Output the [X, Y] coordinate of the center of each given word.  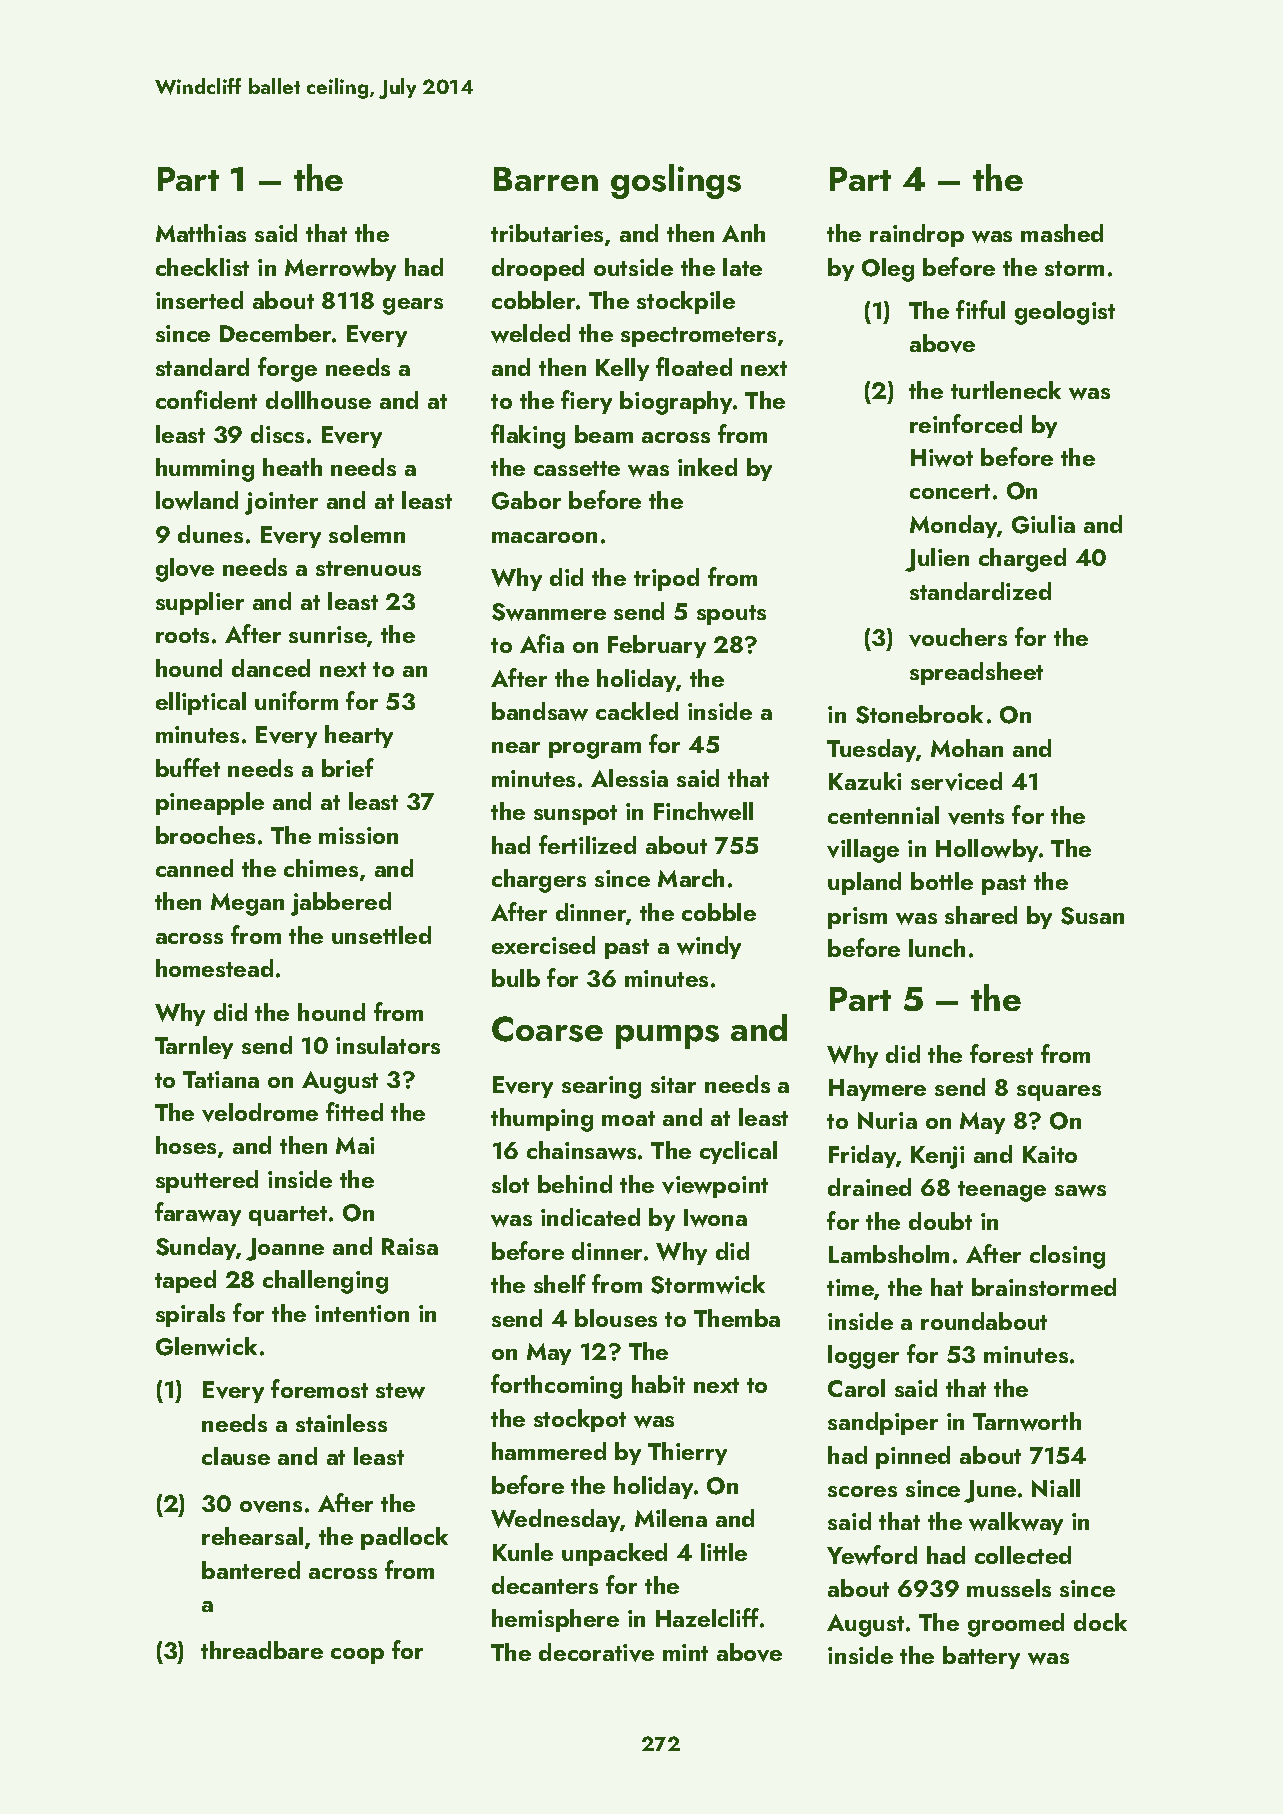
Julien [937, 560]
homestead [214, 968]
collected [1023, 1555]
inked [707, 467]
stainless [341, 1423]
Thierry [687, 1453]
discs [277, 434]
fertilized [587, 844]
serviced [956, 781]
